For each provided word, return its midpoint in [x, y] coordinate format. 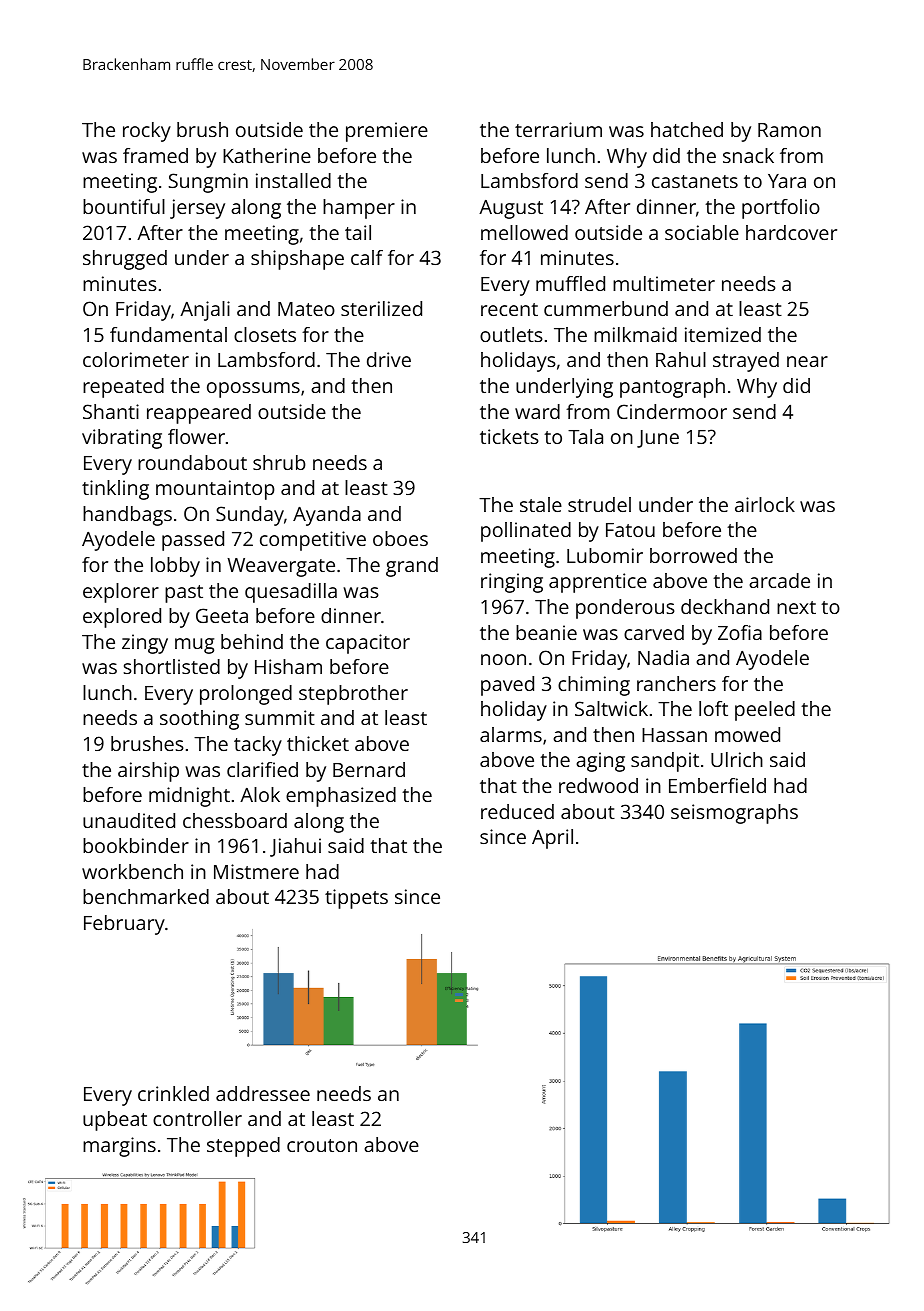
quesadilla [291, 593]
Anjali [205, 311]
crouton [322, 1145]
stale [541, 504]
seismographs [734, 814]
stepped [243, 1147]
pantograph [672, 388]
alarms [511, 734]
